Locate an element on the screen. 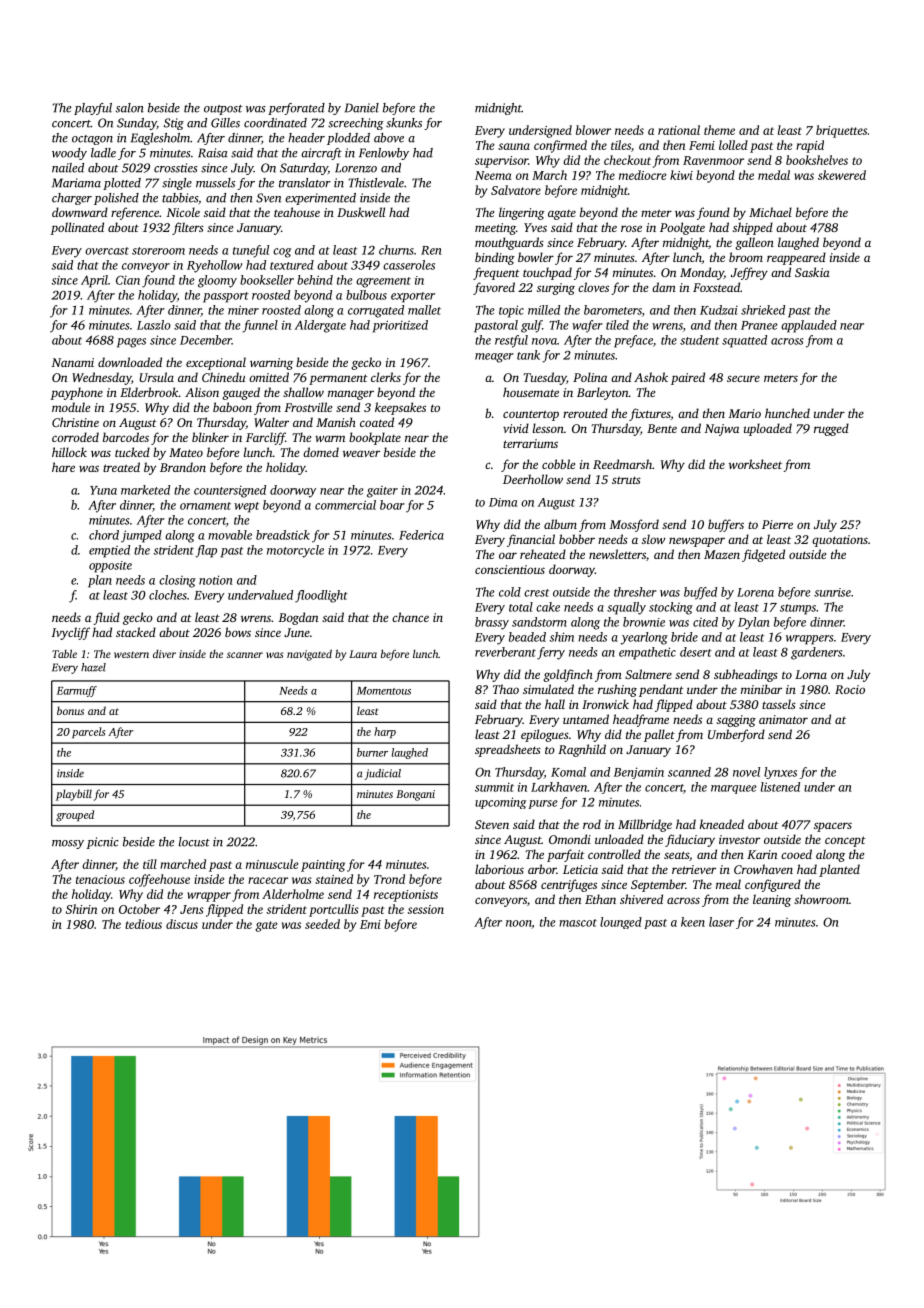  Ragnhild is located at coordinates (582, 750).
